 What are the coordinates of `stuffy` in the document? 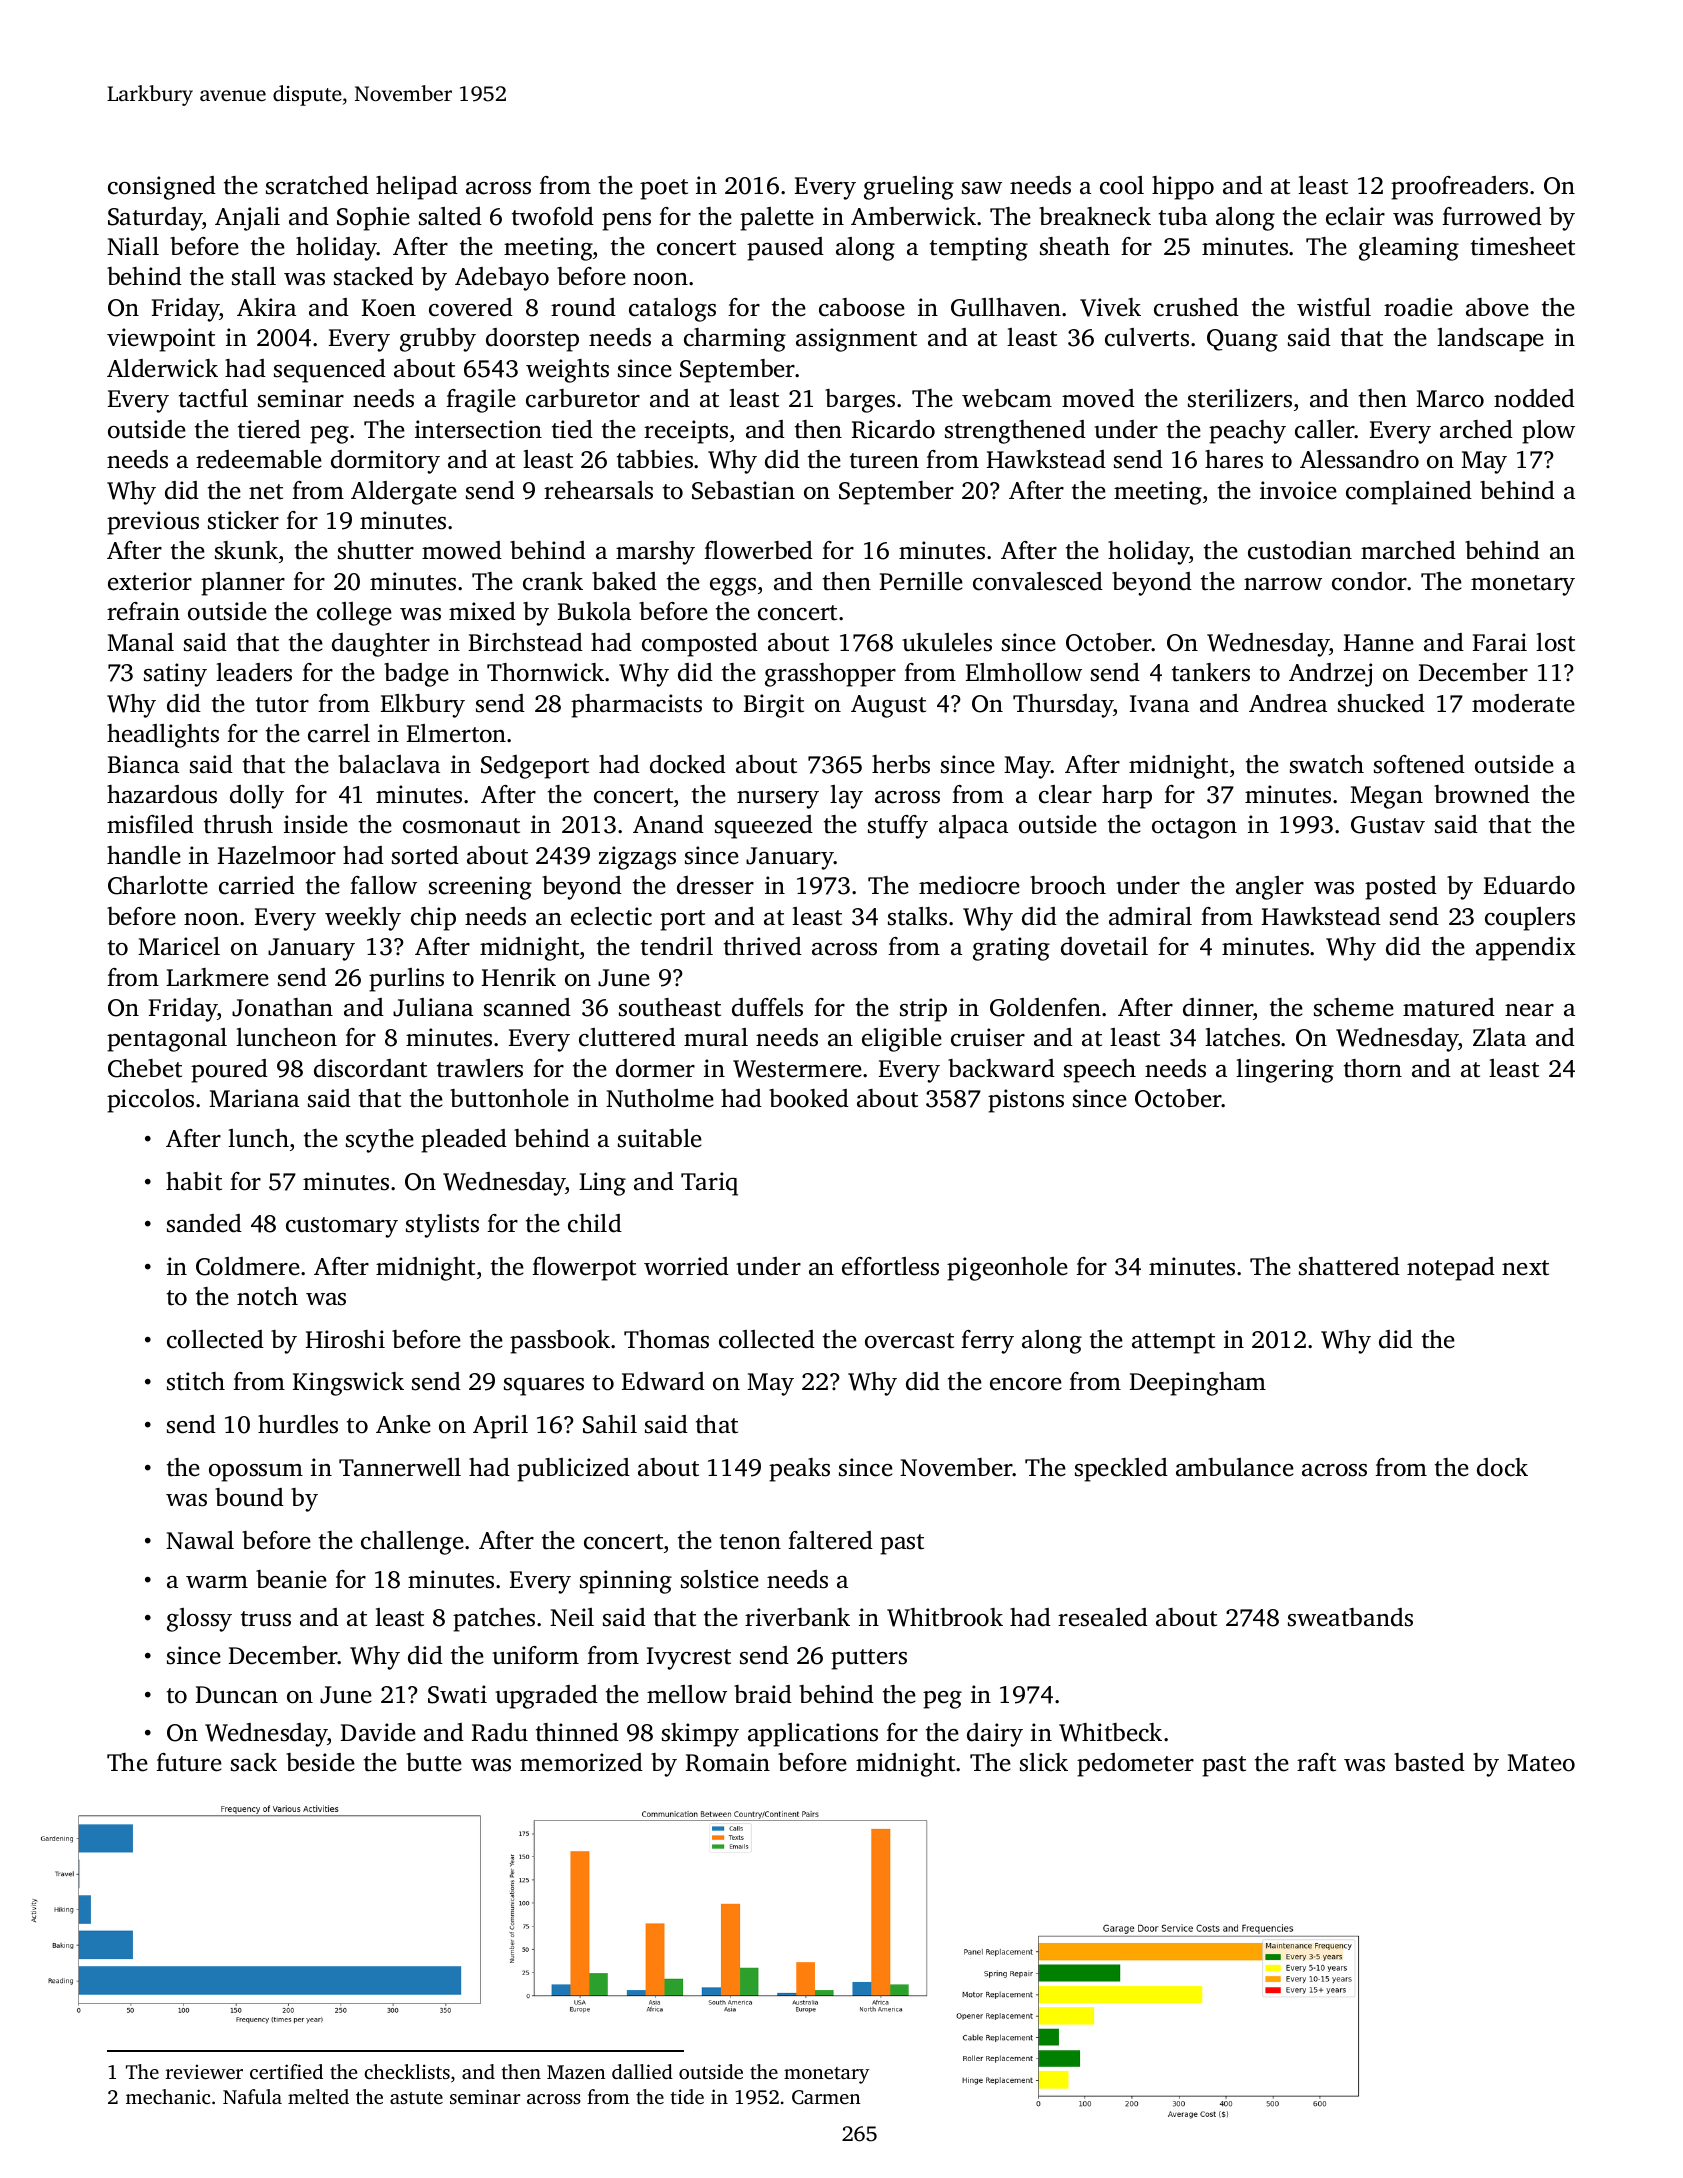 It's located at (898, 827).
